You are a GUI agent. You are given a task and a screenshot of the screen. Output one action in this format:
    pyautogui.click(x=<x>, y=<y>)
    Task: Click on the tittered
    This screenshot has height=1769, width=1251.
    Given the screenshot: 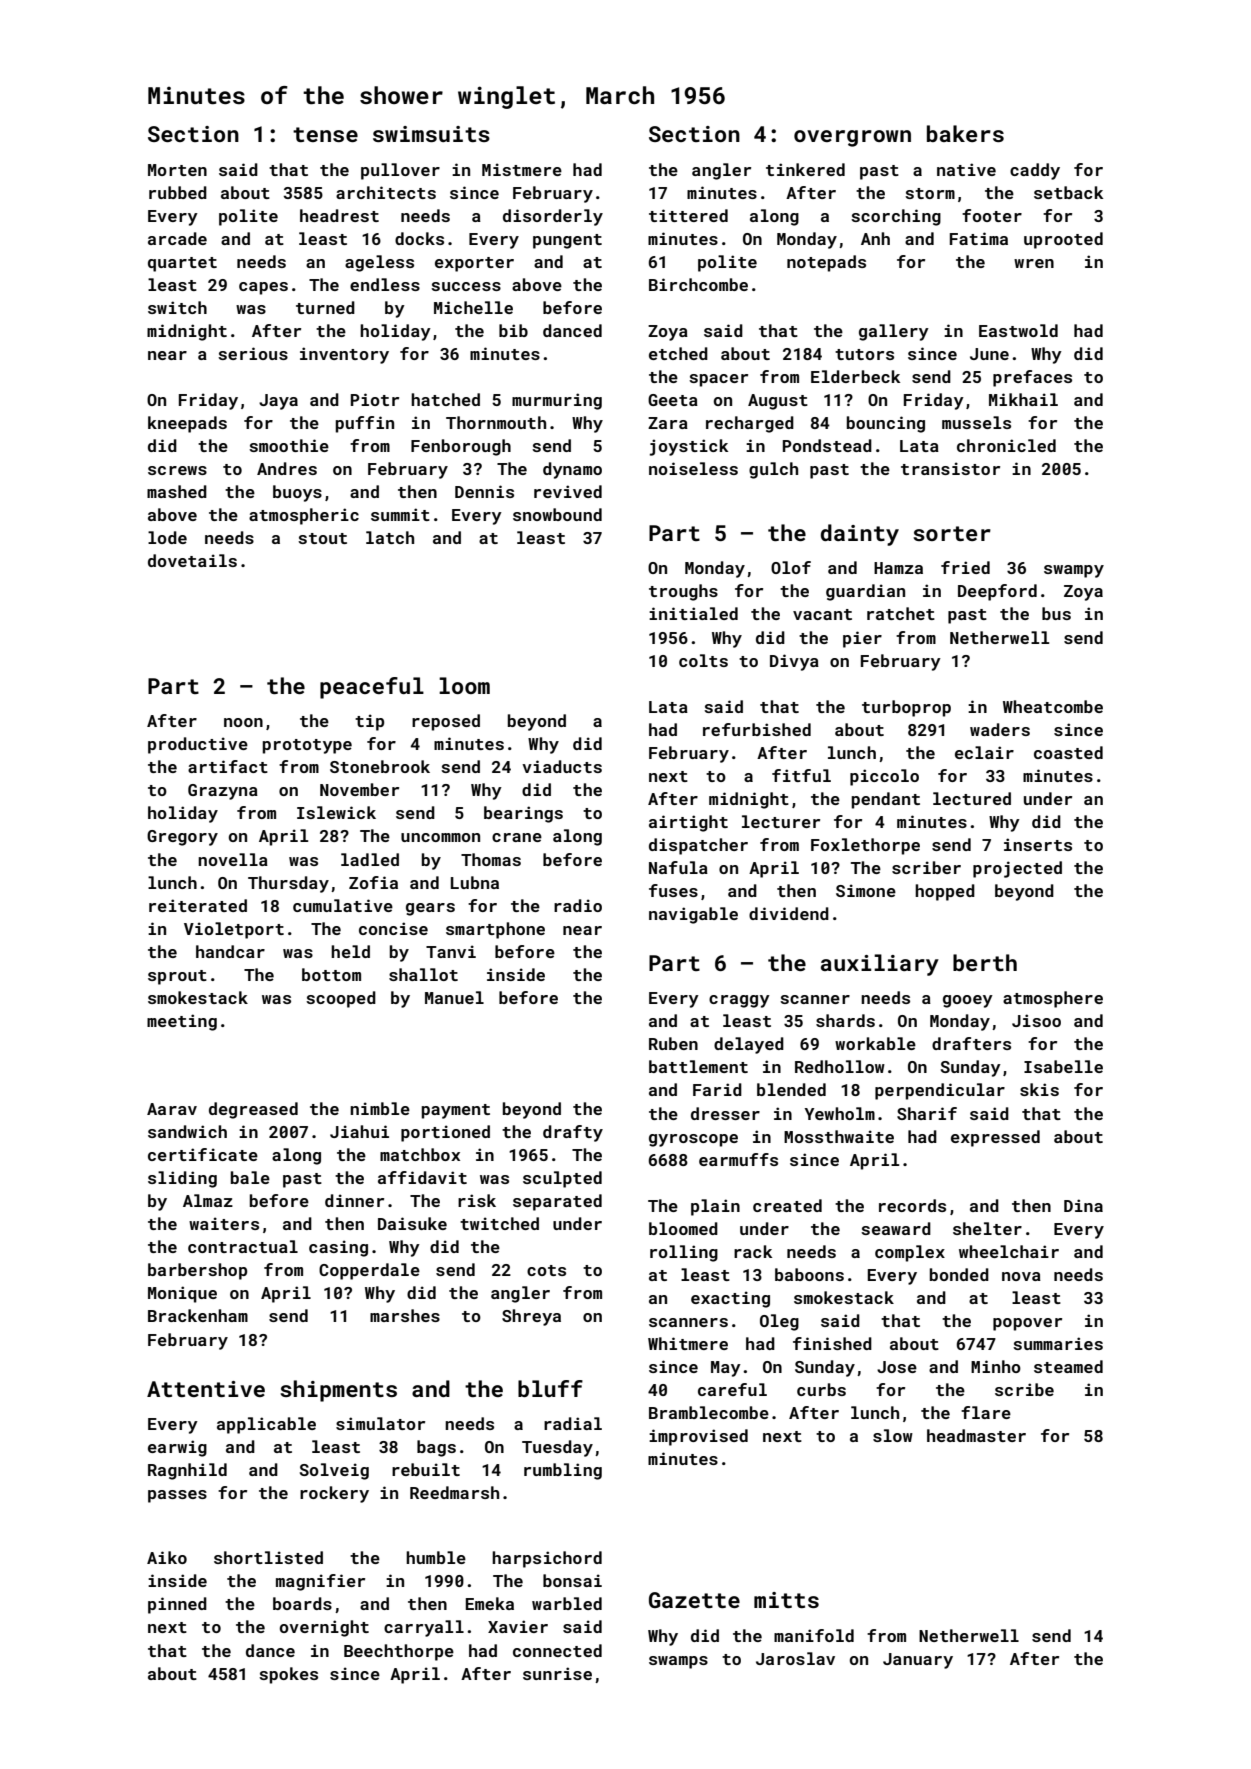 What is the action you would take?
    pyautogui.click(x=688, y=215)
